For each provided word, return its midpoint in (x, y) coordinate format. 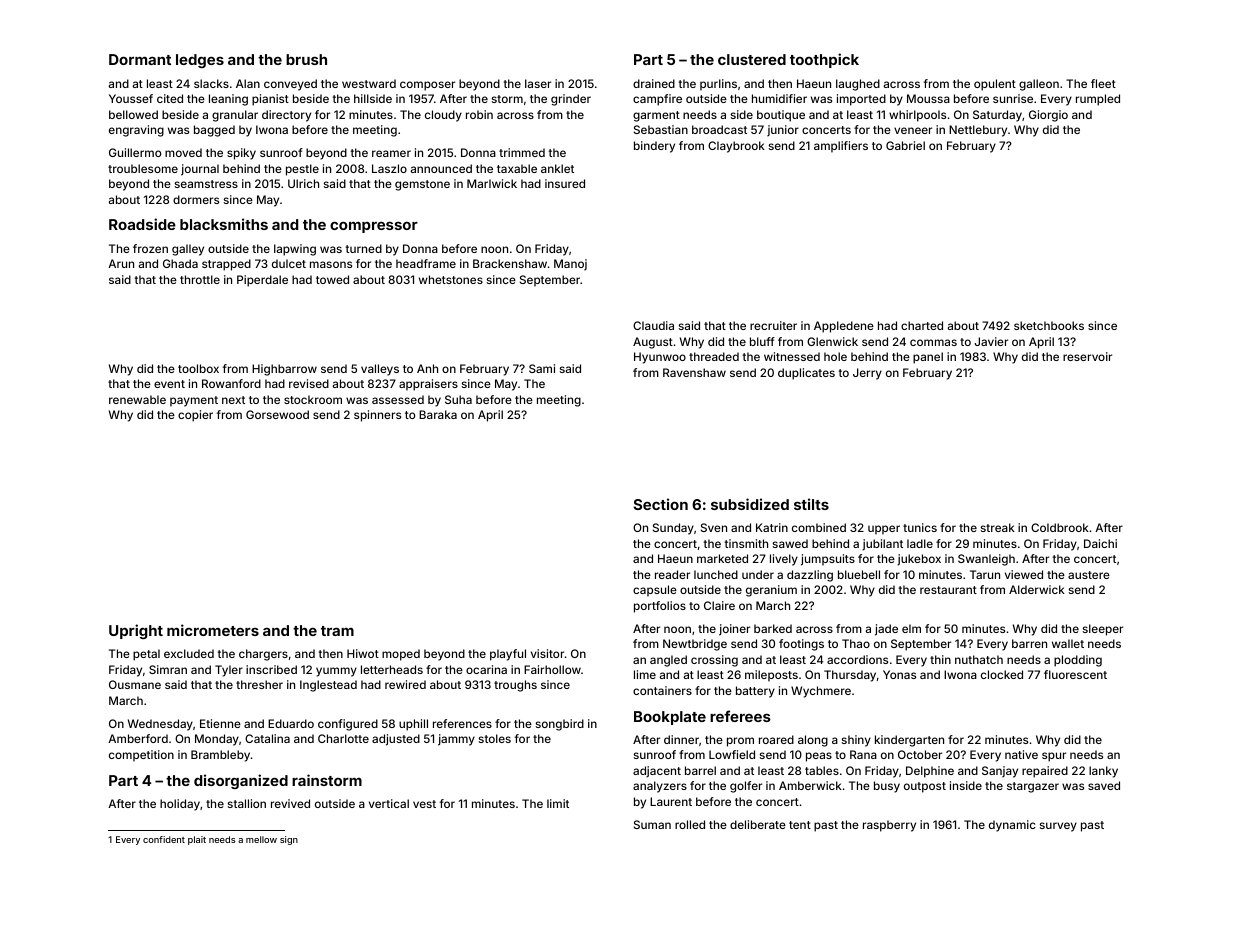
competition (141, 756)
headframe (426, 263)
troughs (515, 686)
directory (286, 116)
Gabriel (905, 145)
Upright (136, 631)
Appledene (844, 327)
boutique (781, 116)
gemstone (422, 185)
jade (886, 630)
